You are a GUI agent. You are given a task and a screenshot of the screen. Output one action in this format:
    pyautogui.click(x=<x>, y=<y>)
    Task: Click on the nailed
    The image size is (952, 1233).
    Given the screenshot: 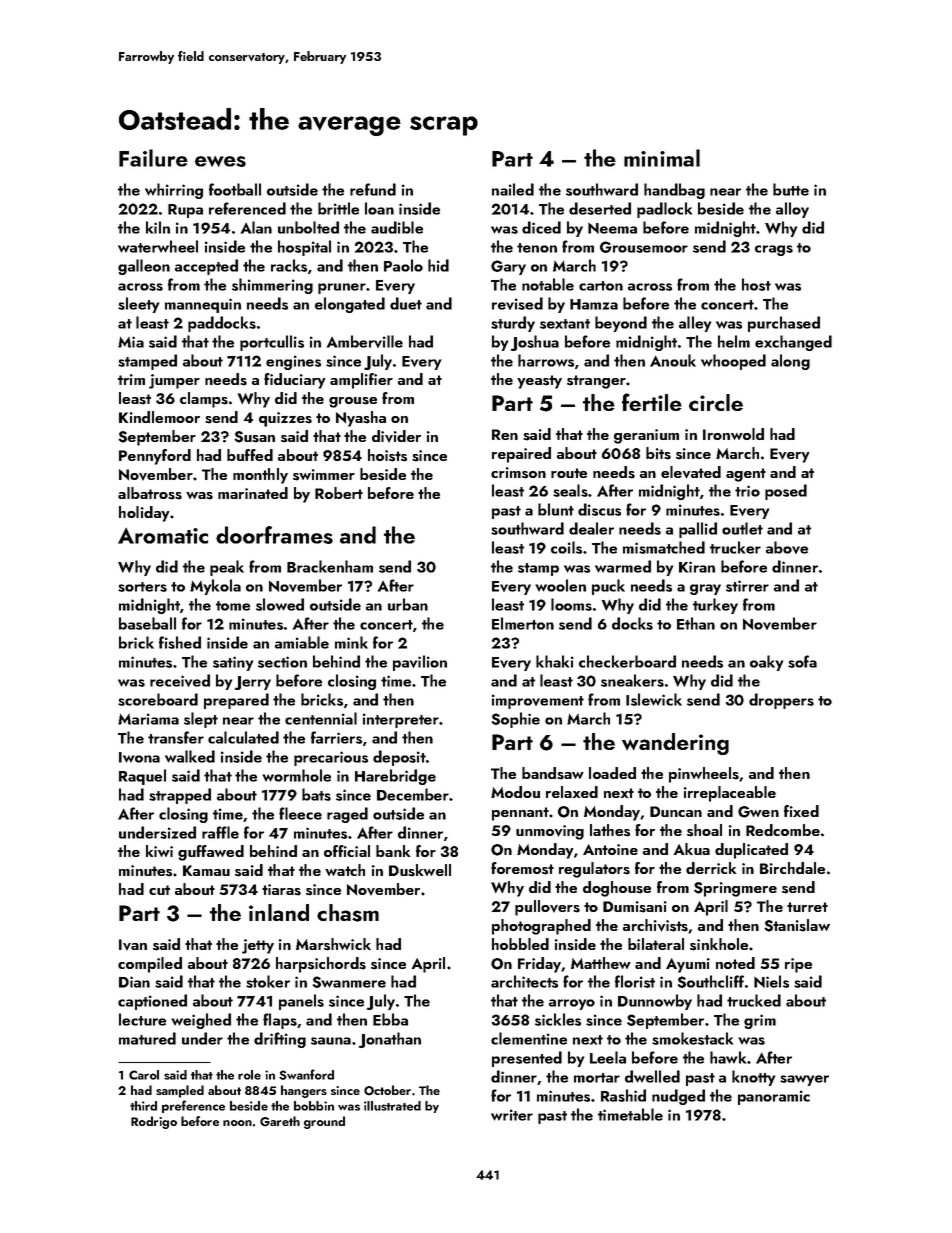 What is the action you would take?
    pyautogui.click(x=513, y=189)
